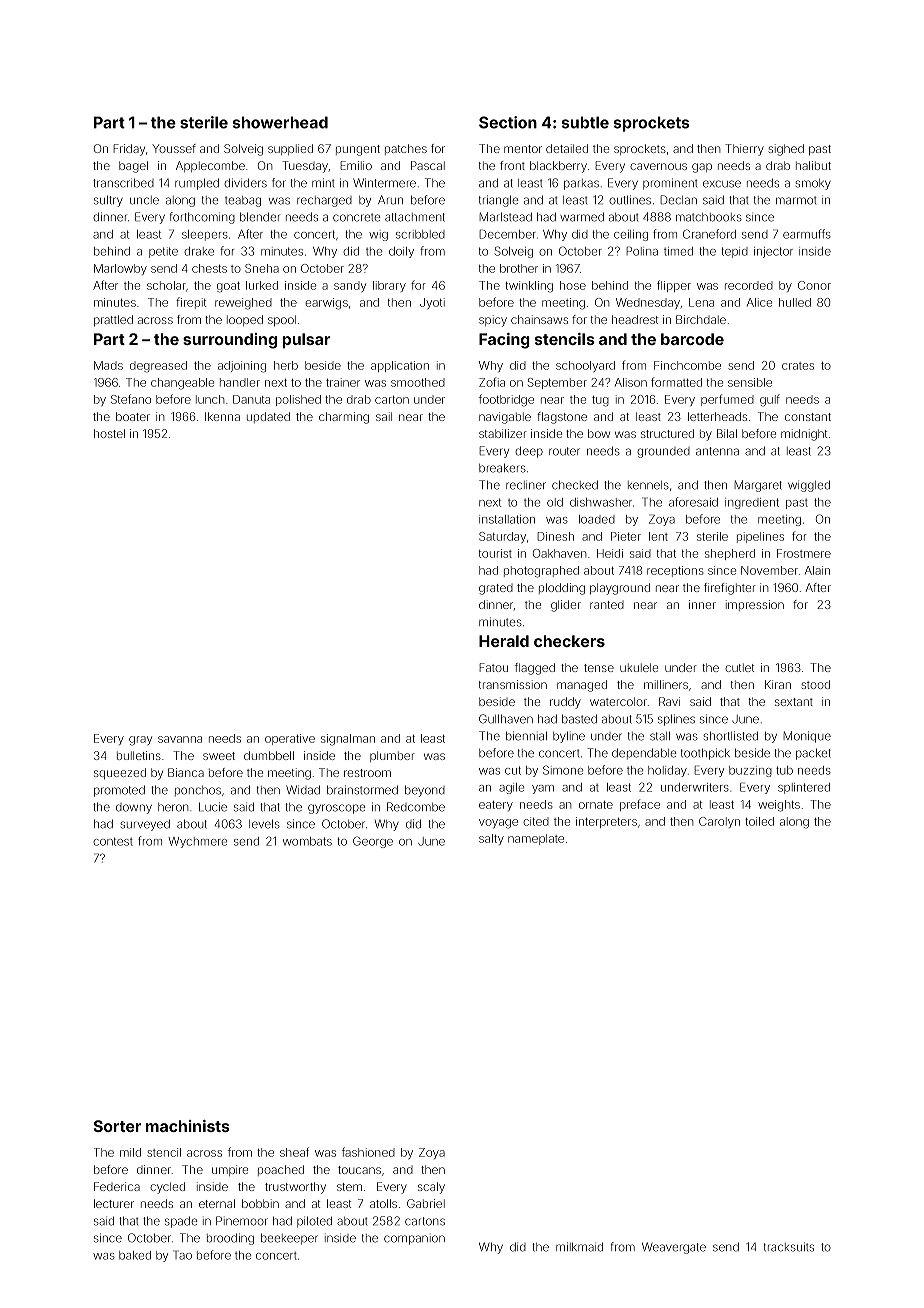 The image size is (924, 1308). What do you see at coordinates (180, 739) in the page?
I see `savanna` at bounding box center [180, 739].
